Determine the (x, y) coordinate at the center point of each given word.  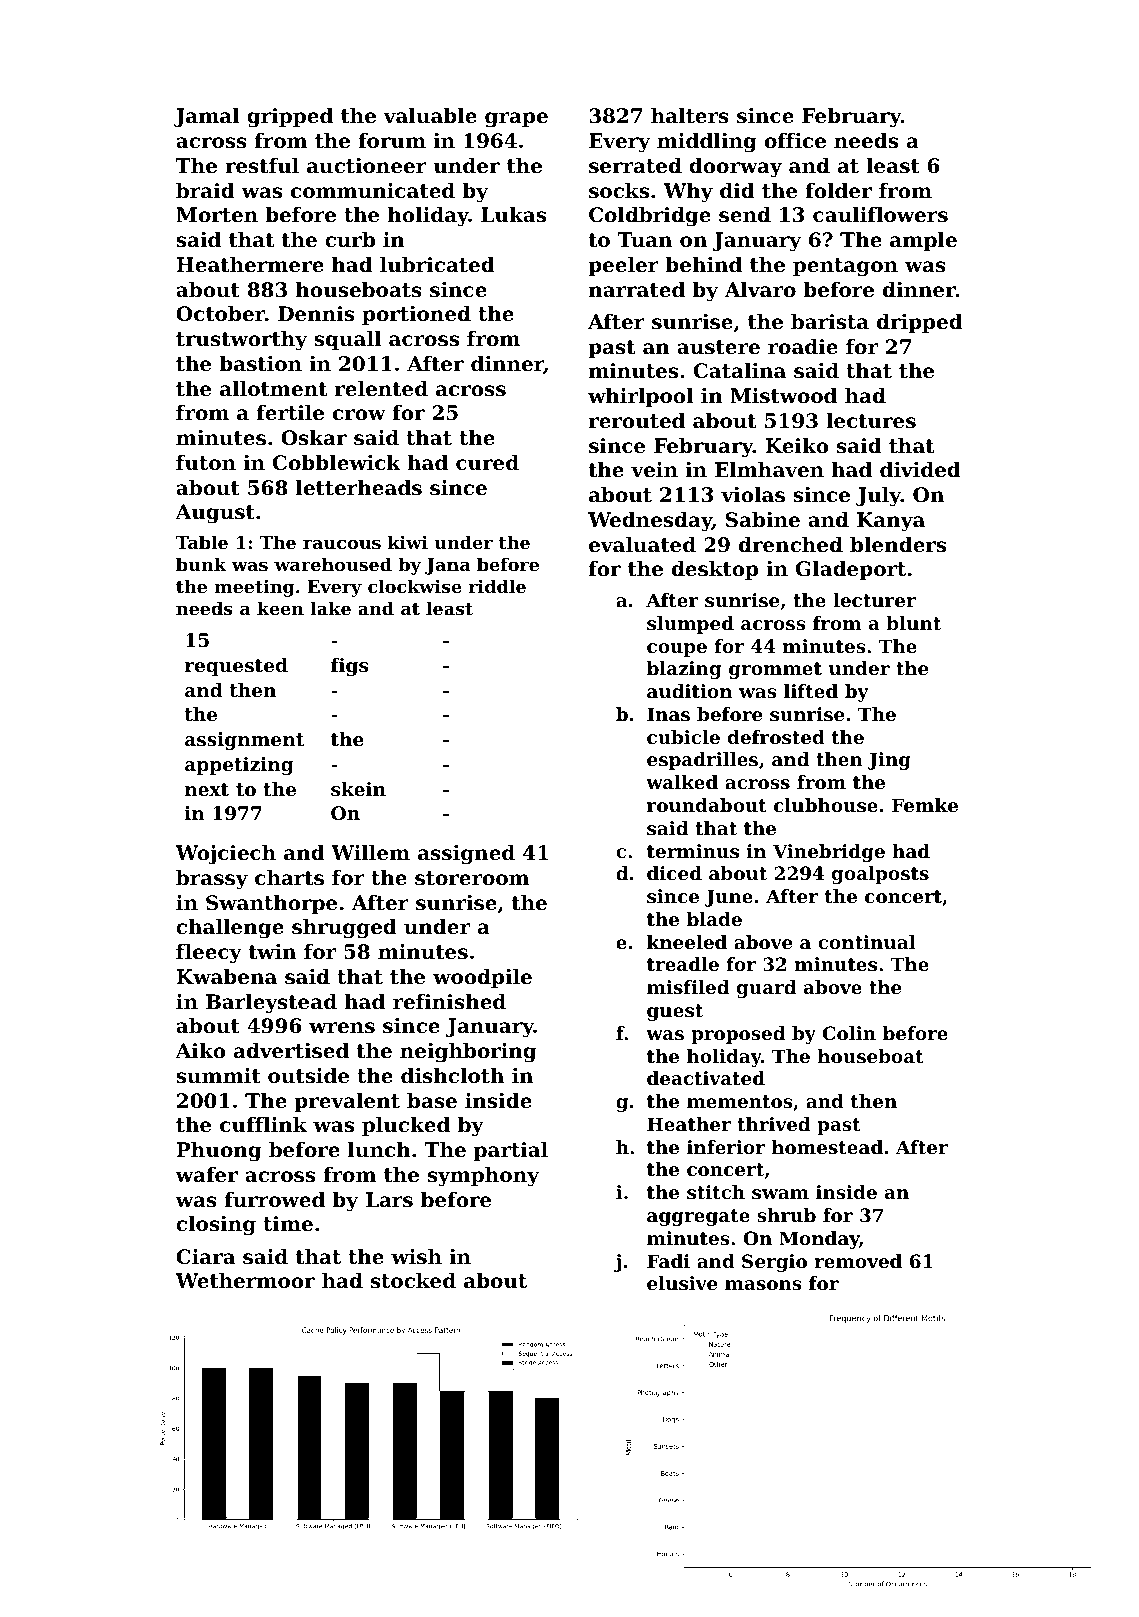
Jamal (207, 117)
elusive (682, 1283)
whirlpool (640, 397)
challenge (230, 929)
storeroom (472, 878)
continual (867, 942)
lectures (871, 421)
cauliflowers (880, 215)
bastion (260, 364)
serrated (635, 166)
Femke (925, 805)
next (207, 790)
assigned (466, 855)
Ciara (205, 1257)
